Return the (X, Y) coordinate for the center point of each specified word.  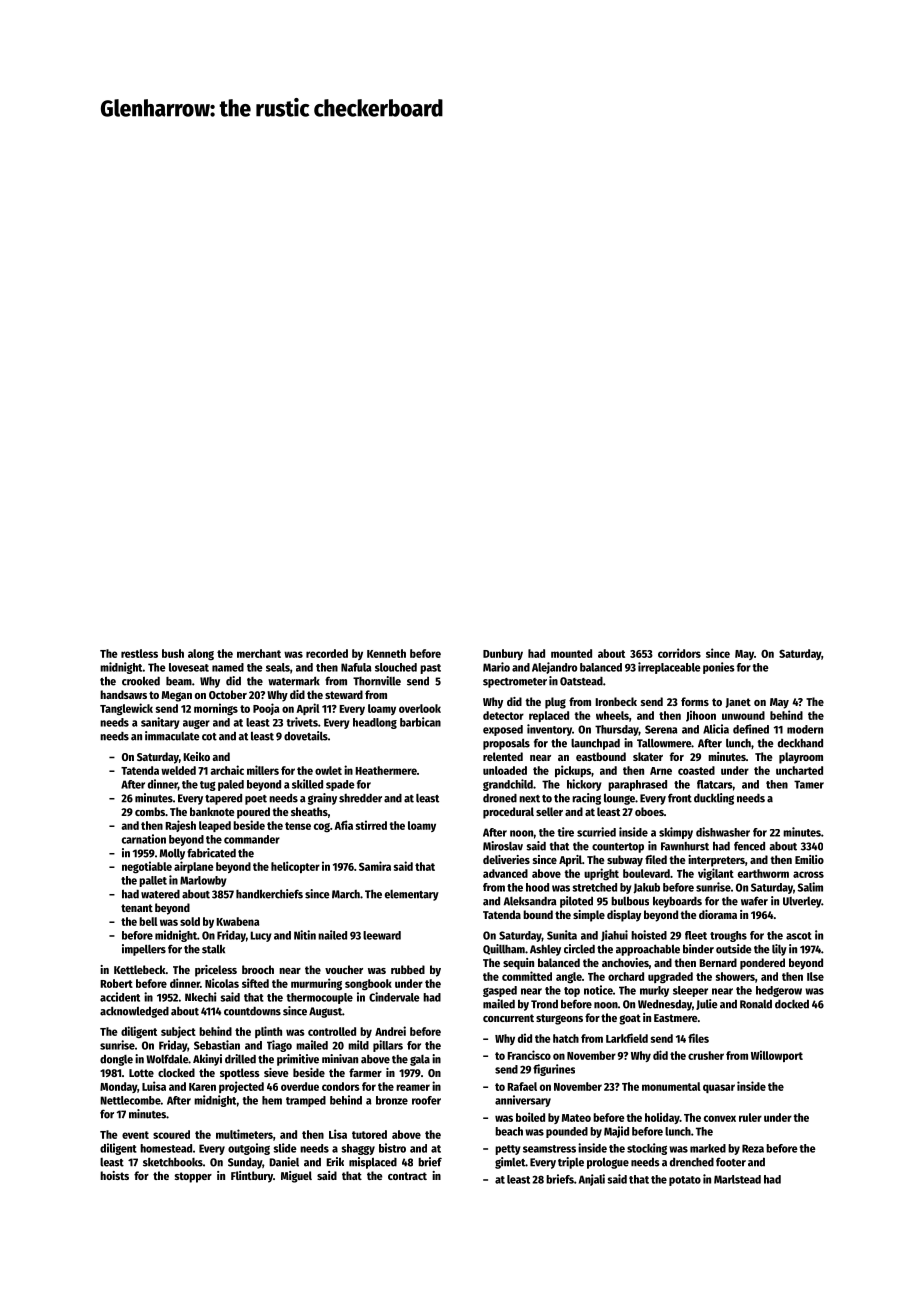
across (808, 874)
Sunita (562, 935)
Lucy (261, 936)
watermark (294, 681)
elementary (412, 895)
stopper (193, 1177)
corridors (679, 653)
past (430, 669)
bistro (392, 1148)
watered (160, 894)
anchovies (625, 962)
